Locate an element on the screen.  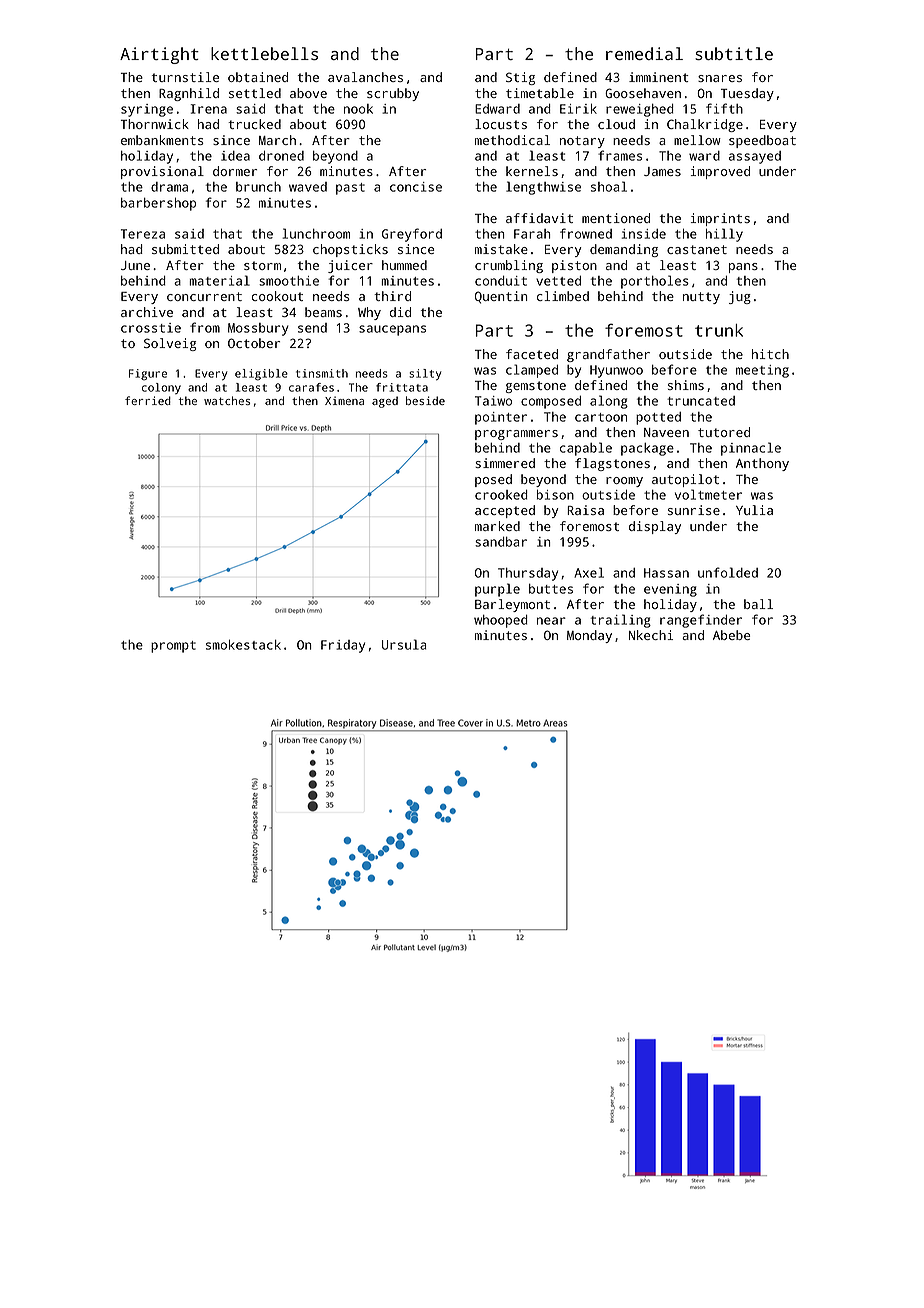
ball is located at coordinates (758, 604).
